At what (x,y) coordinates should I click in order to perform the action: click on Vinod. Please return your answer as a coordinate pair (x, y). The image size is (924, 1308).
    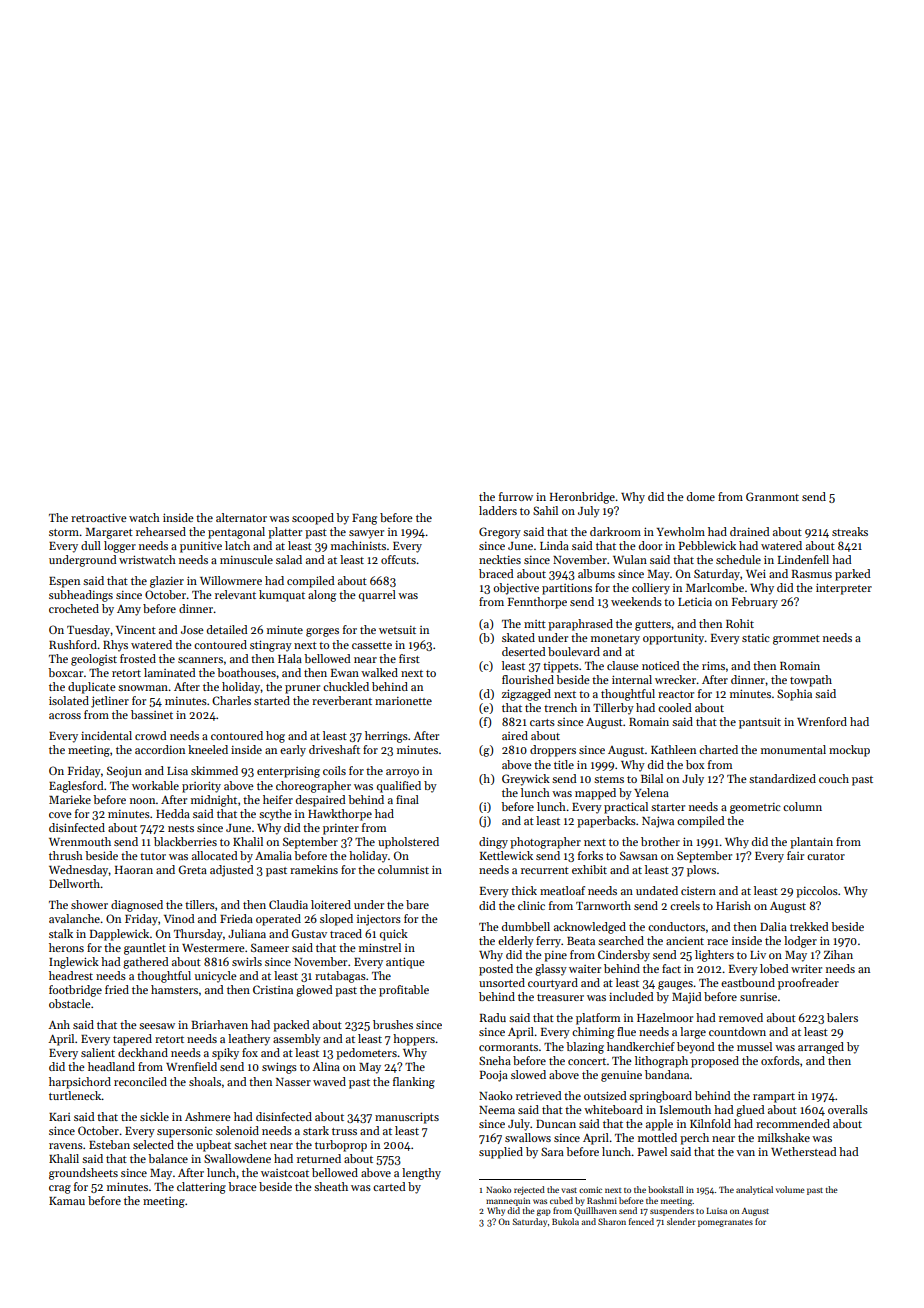
    Looking at the image, I should click on (179, 918).
